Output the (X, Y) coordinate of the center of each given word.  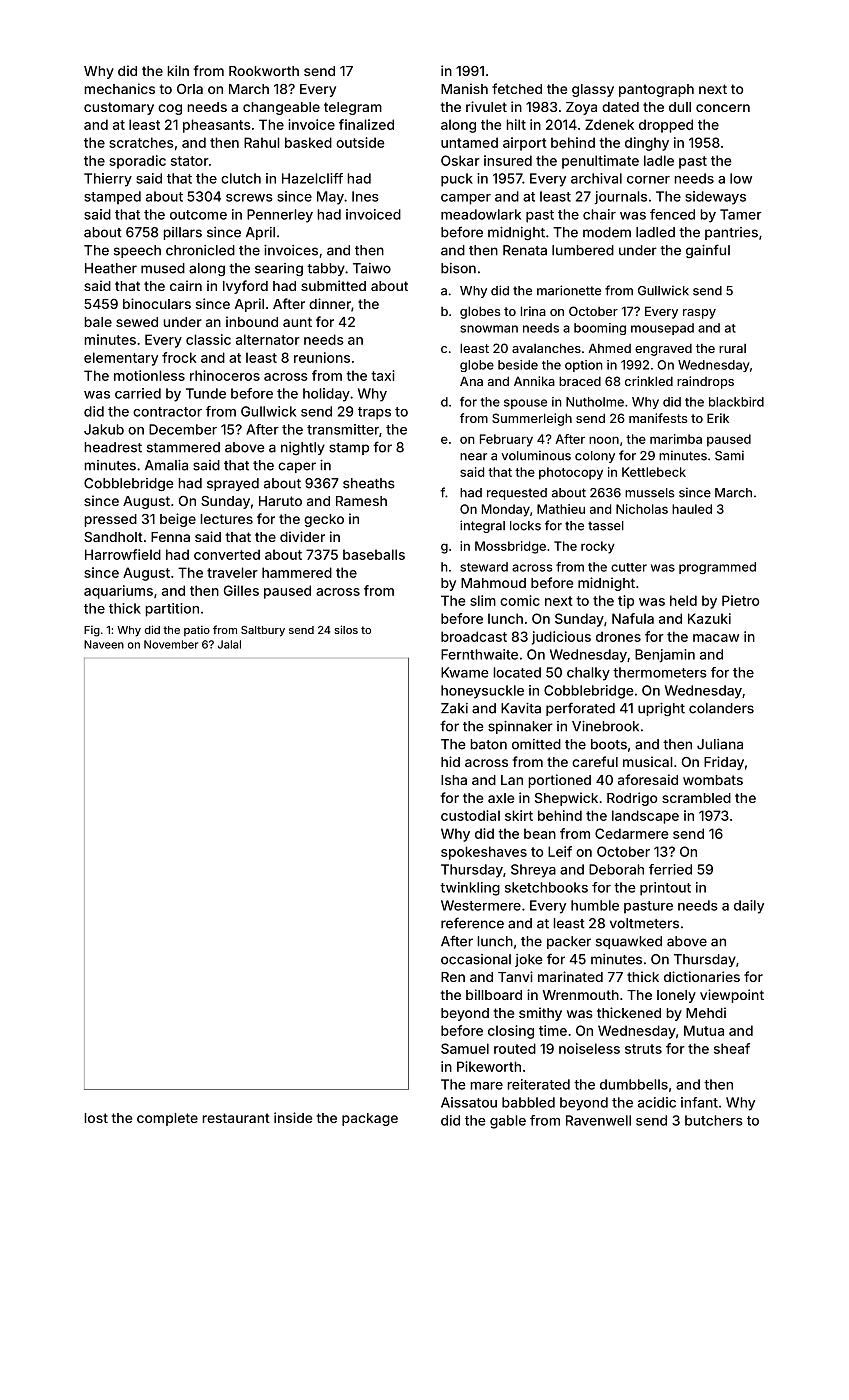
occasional (476, 959)
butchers (714, 1120)
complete (167, 1119)
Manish (464, 88)
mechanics (119, 88)
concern (723, 108)
